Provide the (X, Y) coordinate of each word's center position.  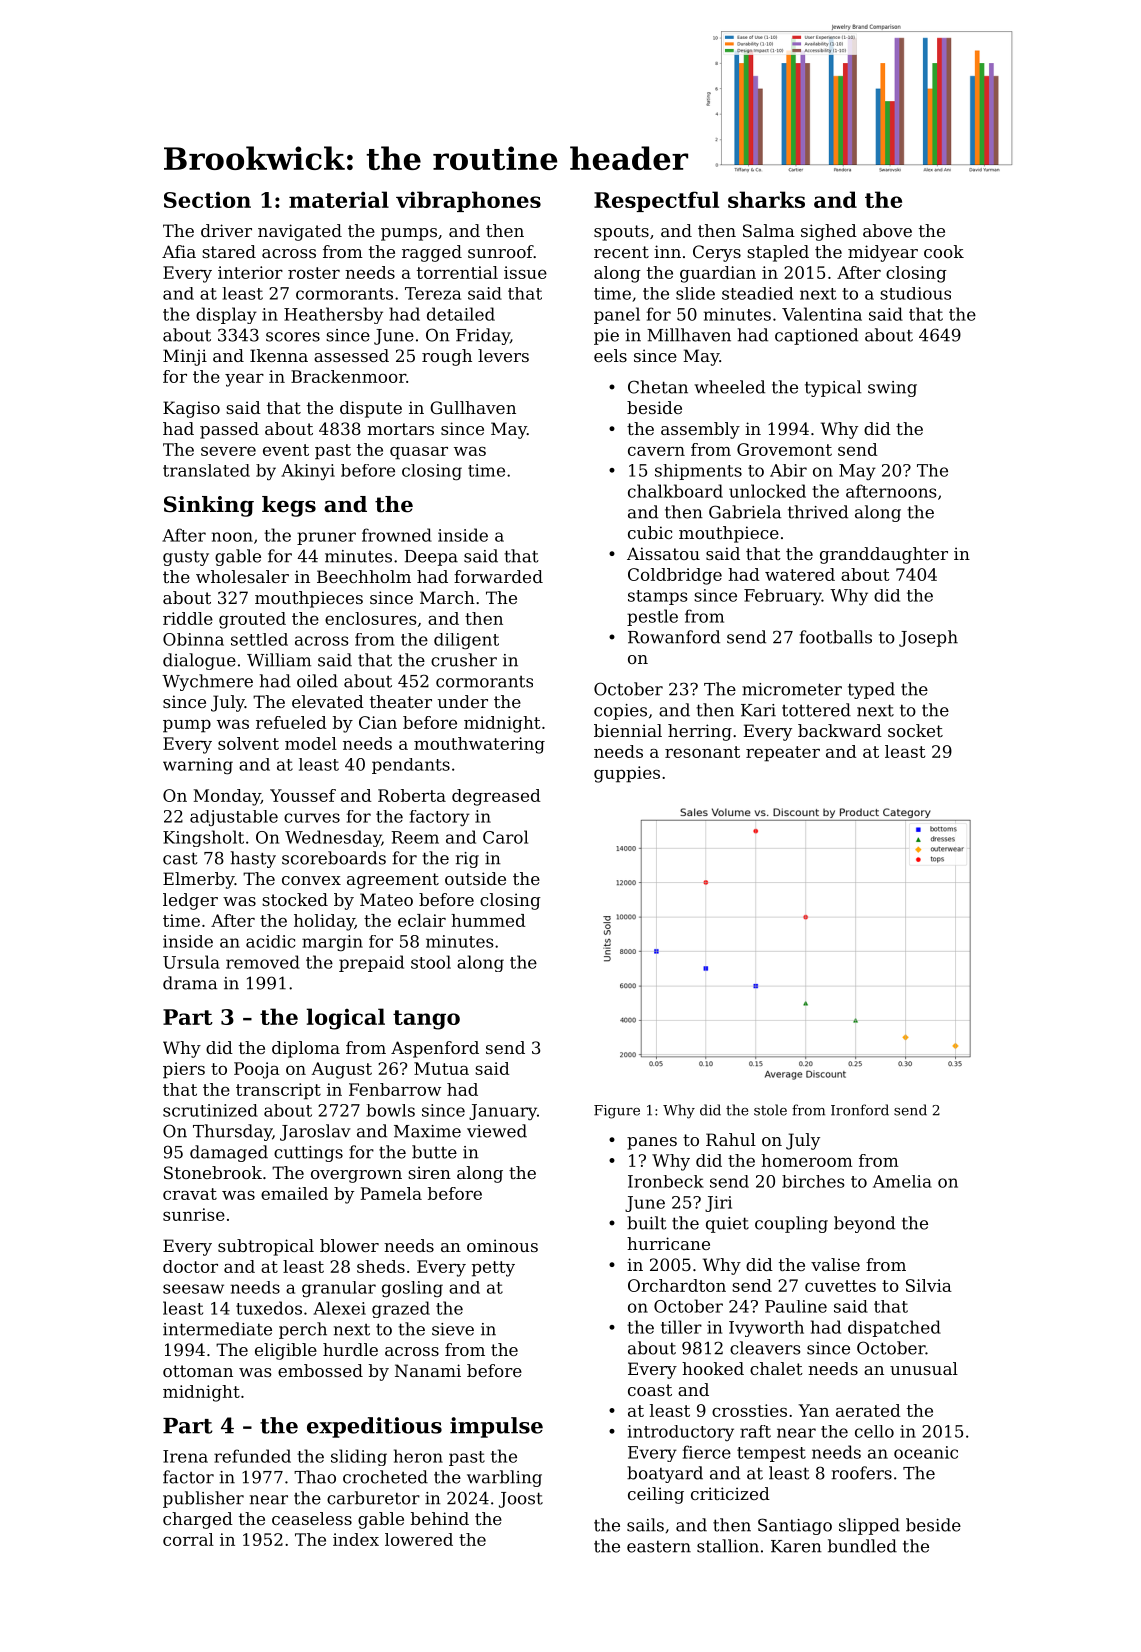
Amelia (902, 1181)
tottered (816, 710)
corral (188, 1539)
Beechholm (364, 576)
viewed (497, 1131)
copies (620, 712)
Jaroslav (315, 1132)
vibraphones (468, 201)
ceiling (656, 1495)
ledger (190, 901)
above (887, 230)
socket (915, 730)
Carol (505, 837)
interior (250, 272)
